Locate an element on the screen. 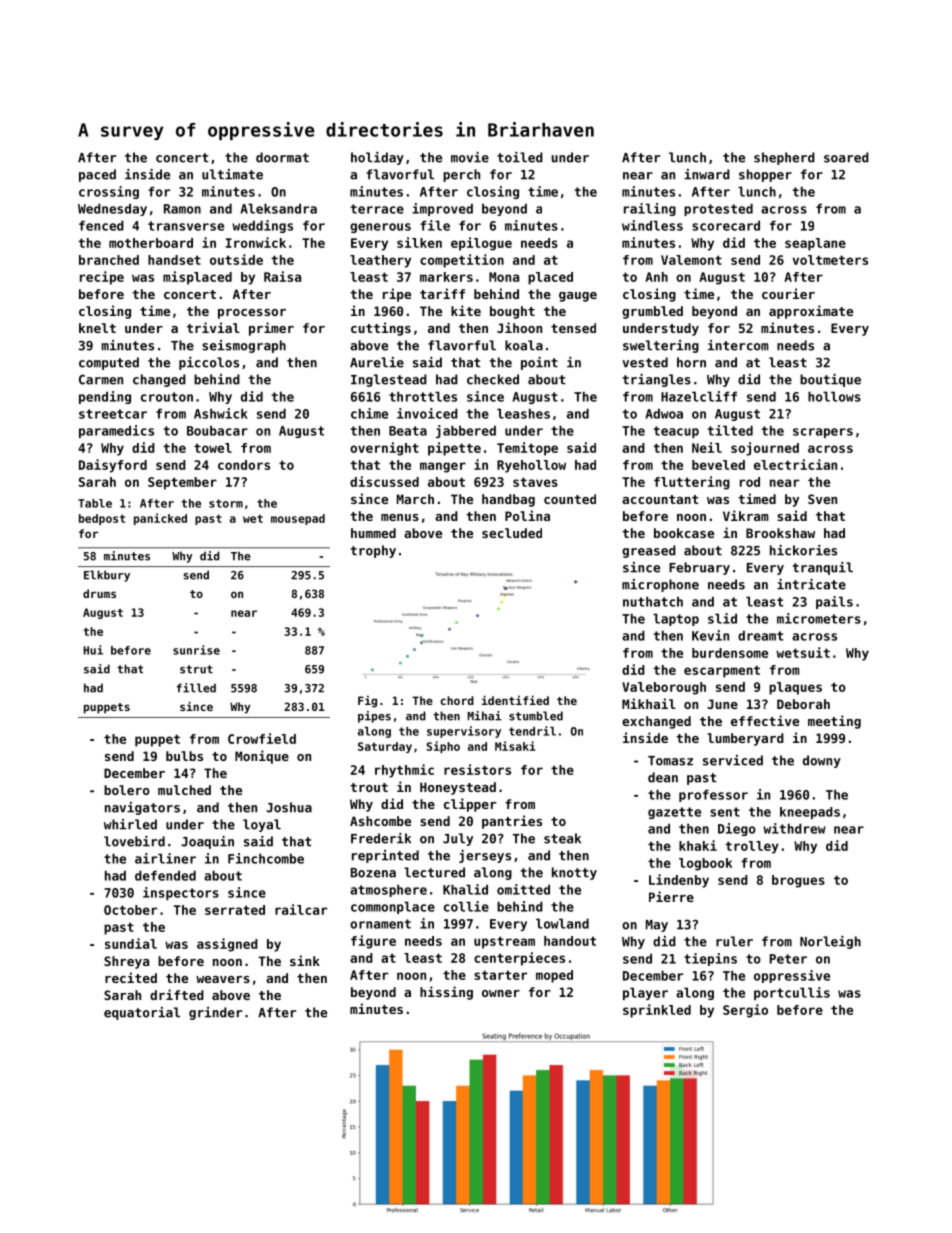 This screenshot has height=1233, width=952. grinder is located at coordinates (215, 1013).
